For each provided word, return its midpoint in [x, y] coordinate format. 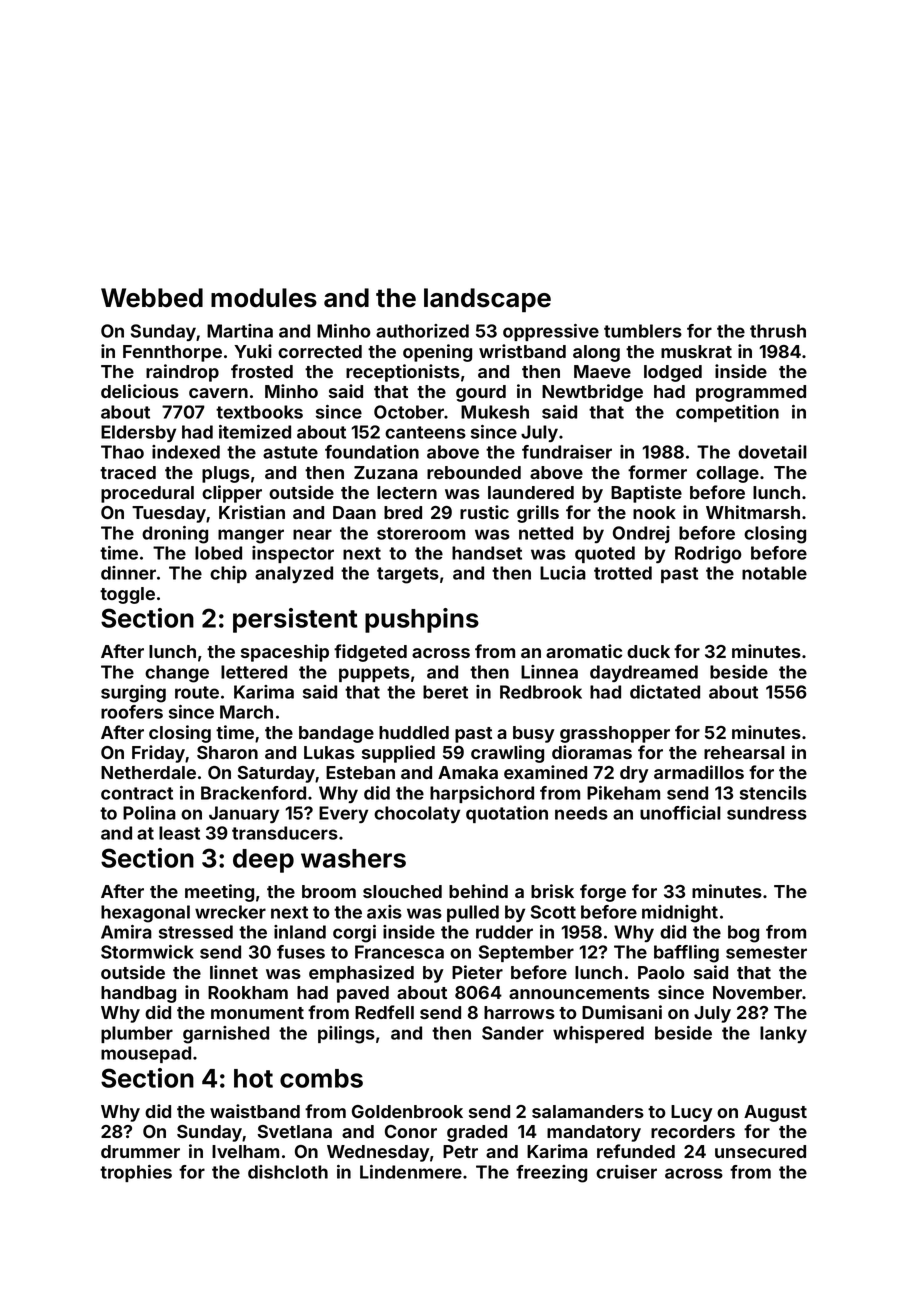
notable [774, 573]
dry [634, 774]
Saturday [277, 774]
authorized [422, 331]
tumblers [643, 331]
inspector [293, 554]
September [526, 953]
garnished [226, 1035]
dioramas [592, 752]
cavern [218, 393]
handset [487, 553]
